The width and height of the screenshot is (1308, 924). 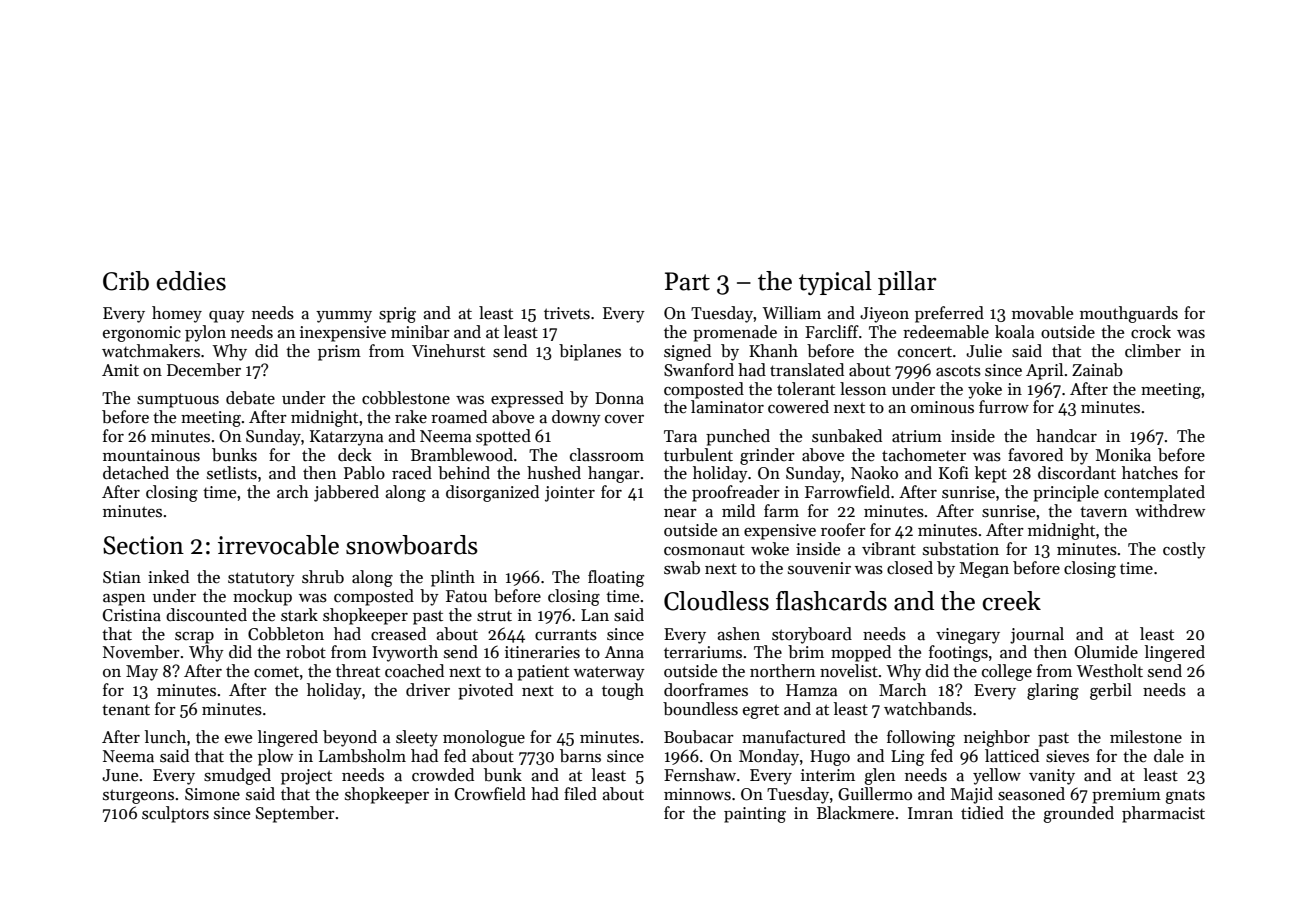 I want to click on Part, so click(x=687, y=281).
